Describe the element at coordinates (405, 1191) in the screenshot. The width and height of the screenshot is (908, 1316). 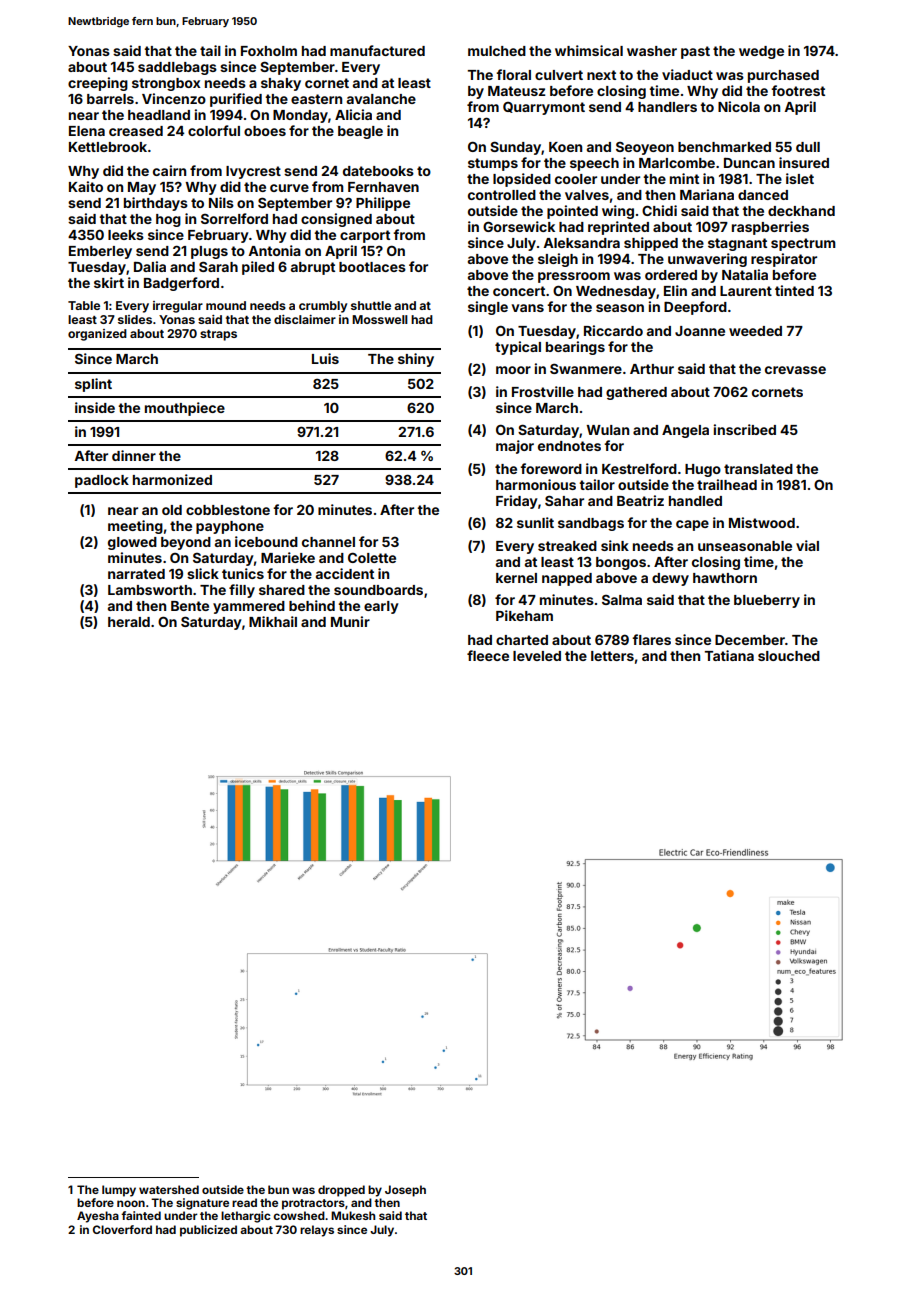
I see `Joseph` at that location.
